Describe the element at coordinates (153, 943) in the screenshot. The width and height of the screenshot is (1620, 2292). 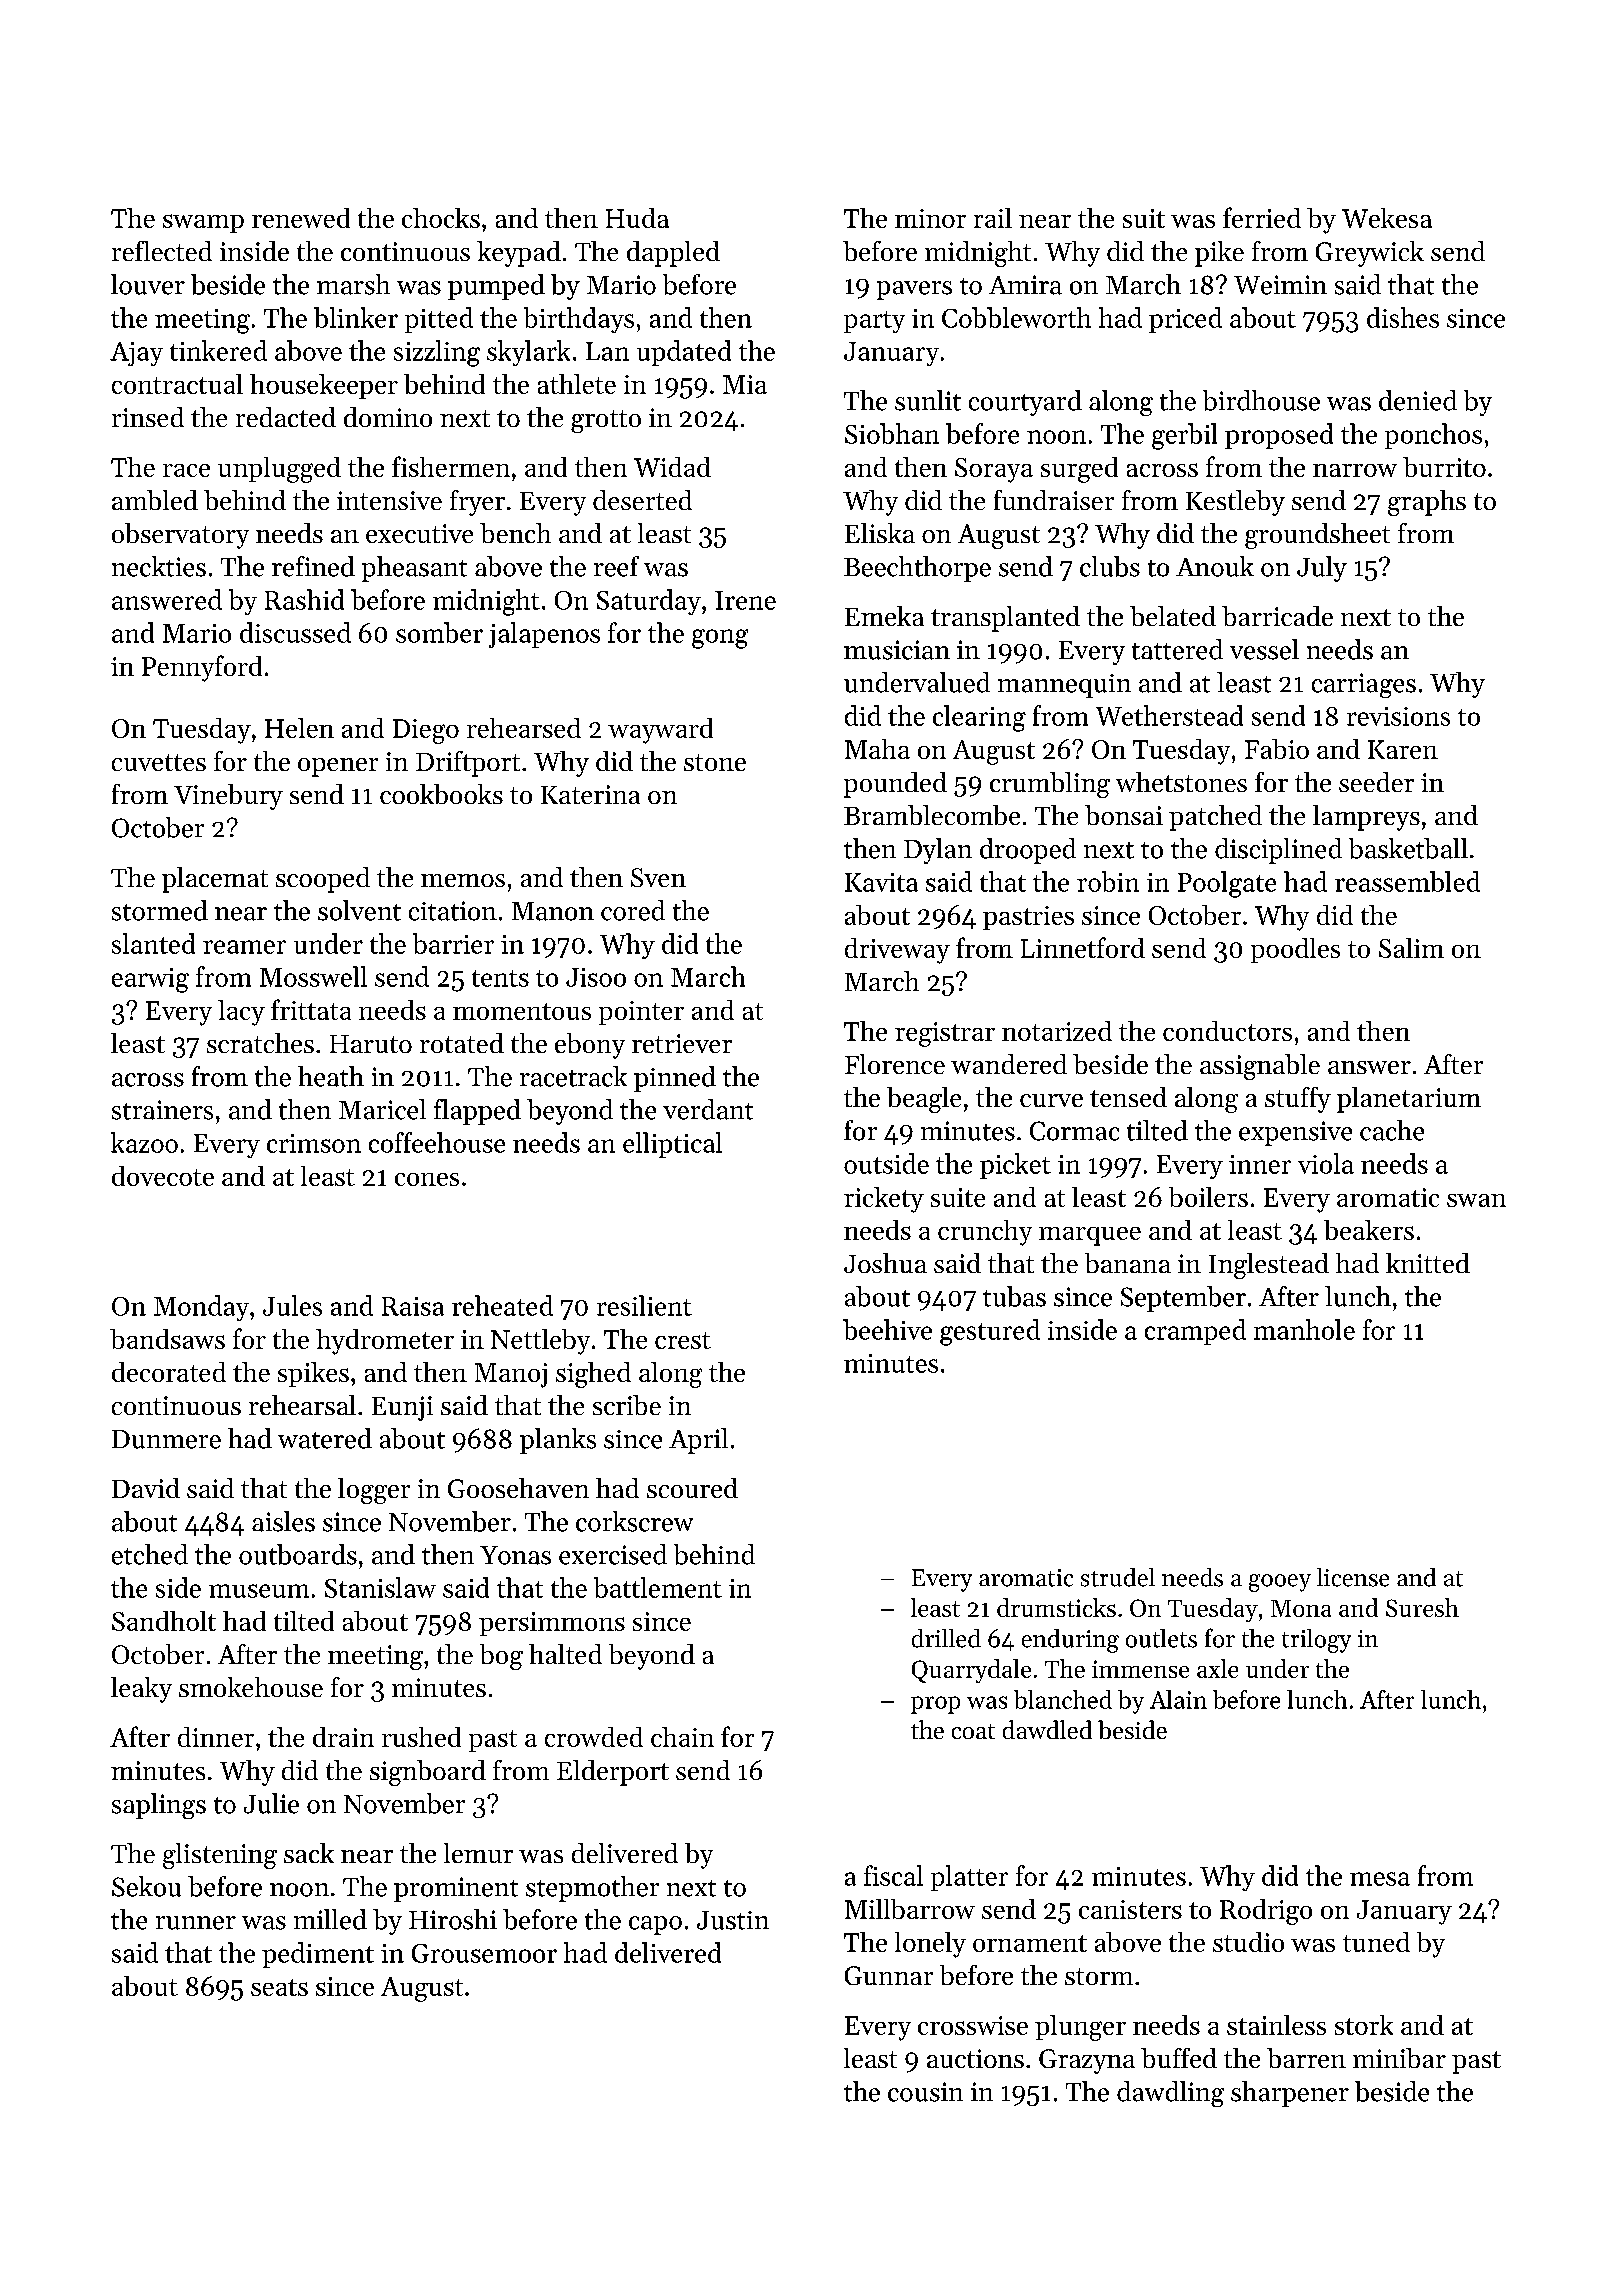
I see `slanted` at that location.
